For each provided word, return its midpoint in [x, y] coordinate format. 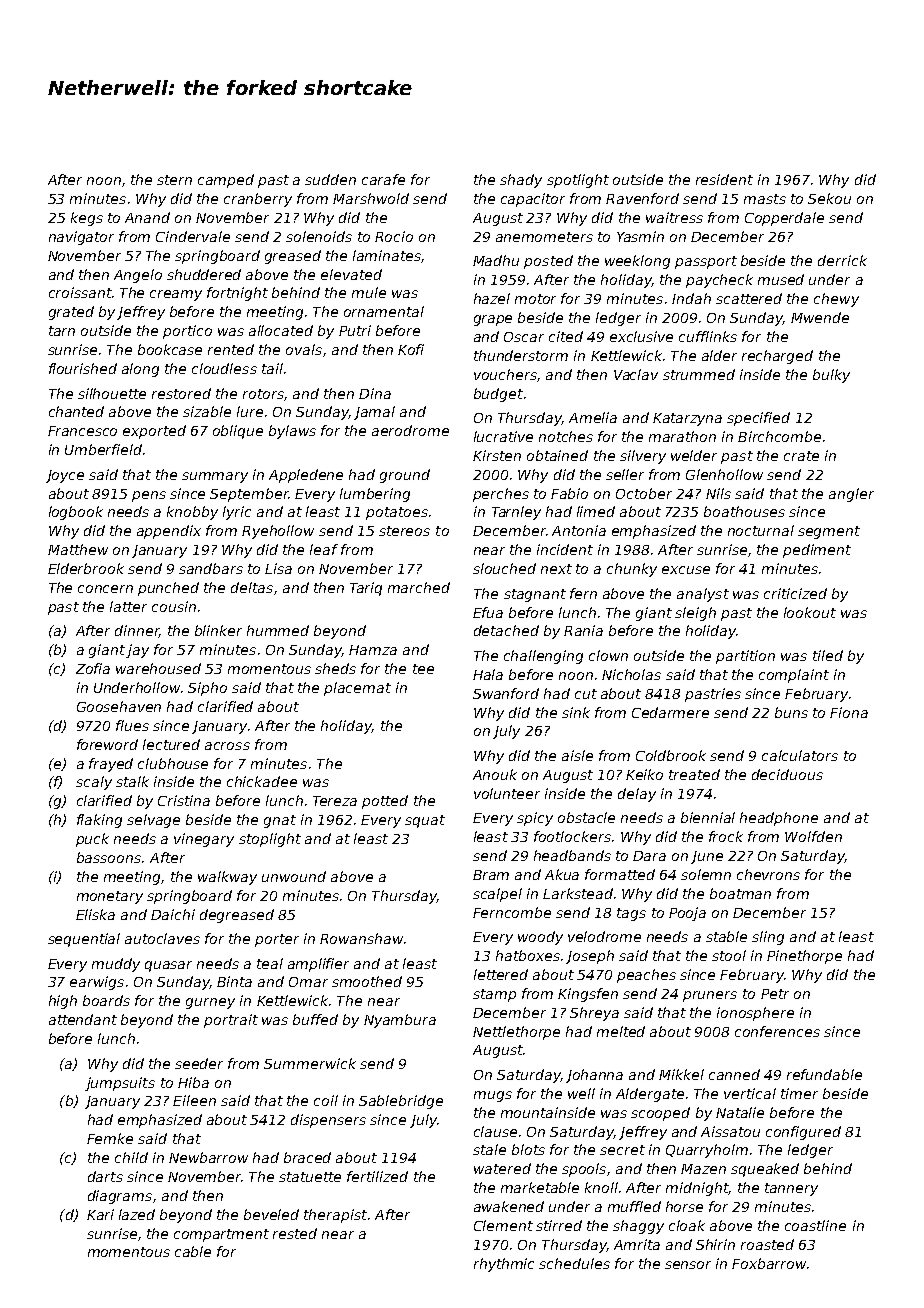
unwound [294, 876]
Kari [100, 1214]
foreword [107, 744]
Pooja [687, 914]
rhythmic [504, 1265]
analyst [703, 595]
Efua [488, 612]
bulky [831, 376]
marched [419, 587]
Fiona [849, 712]
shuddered [204, 274]
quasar [168, 966]
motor [535, 299]
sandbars [211, 568]
